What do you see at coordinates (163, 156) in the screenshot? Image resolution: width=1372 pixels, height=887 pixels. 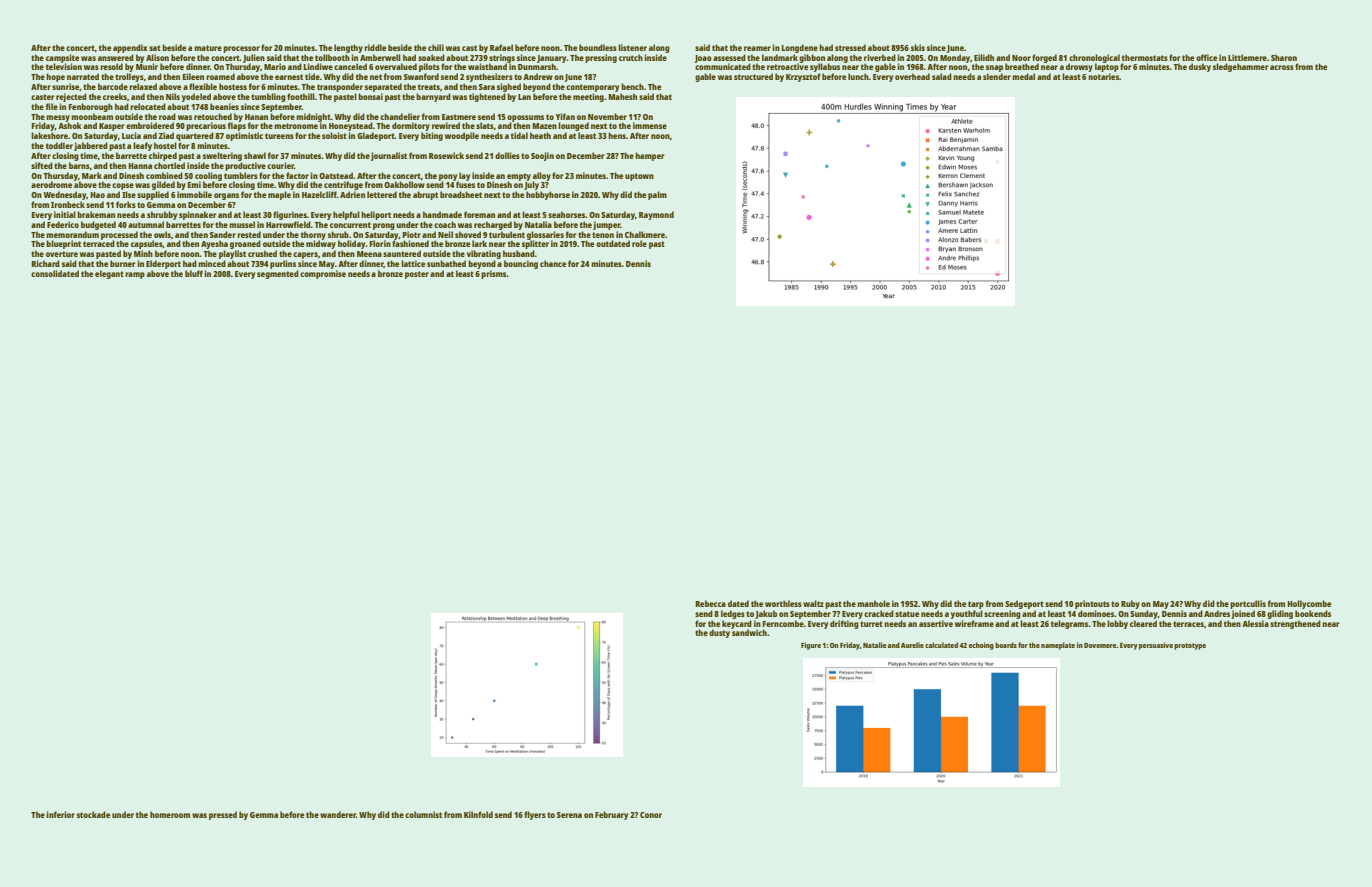 I see `chirped` at bounding box center [163, 156].
